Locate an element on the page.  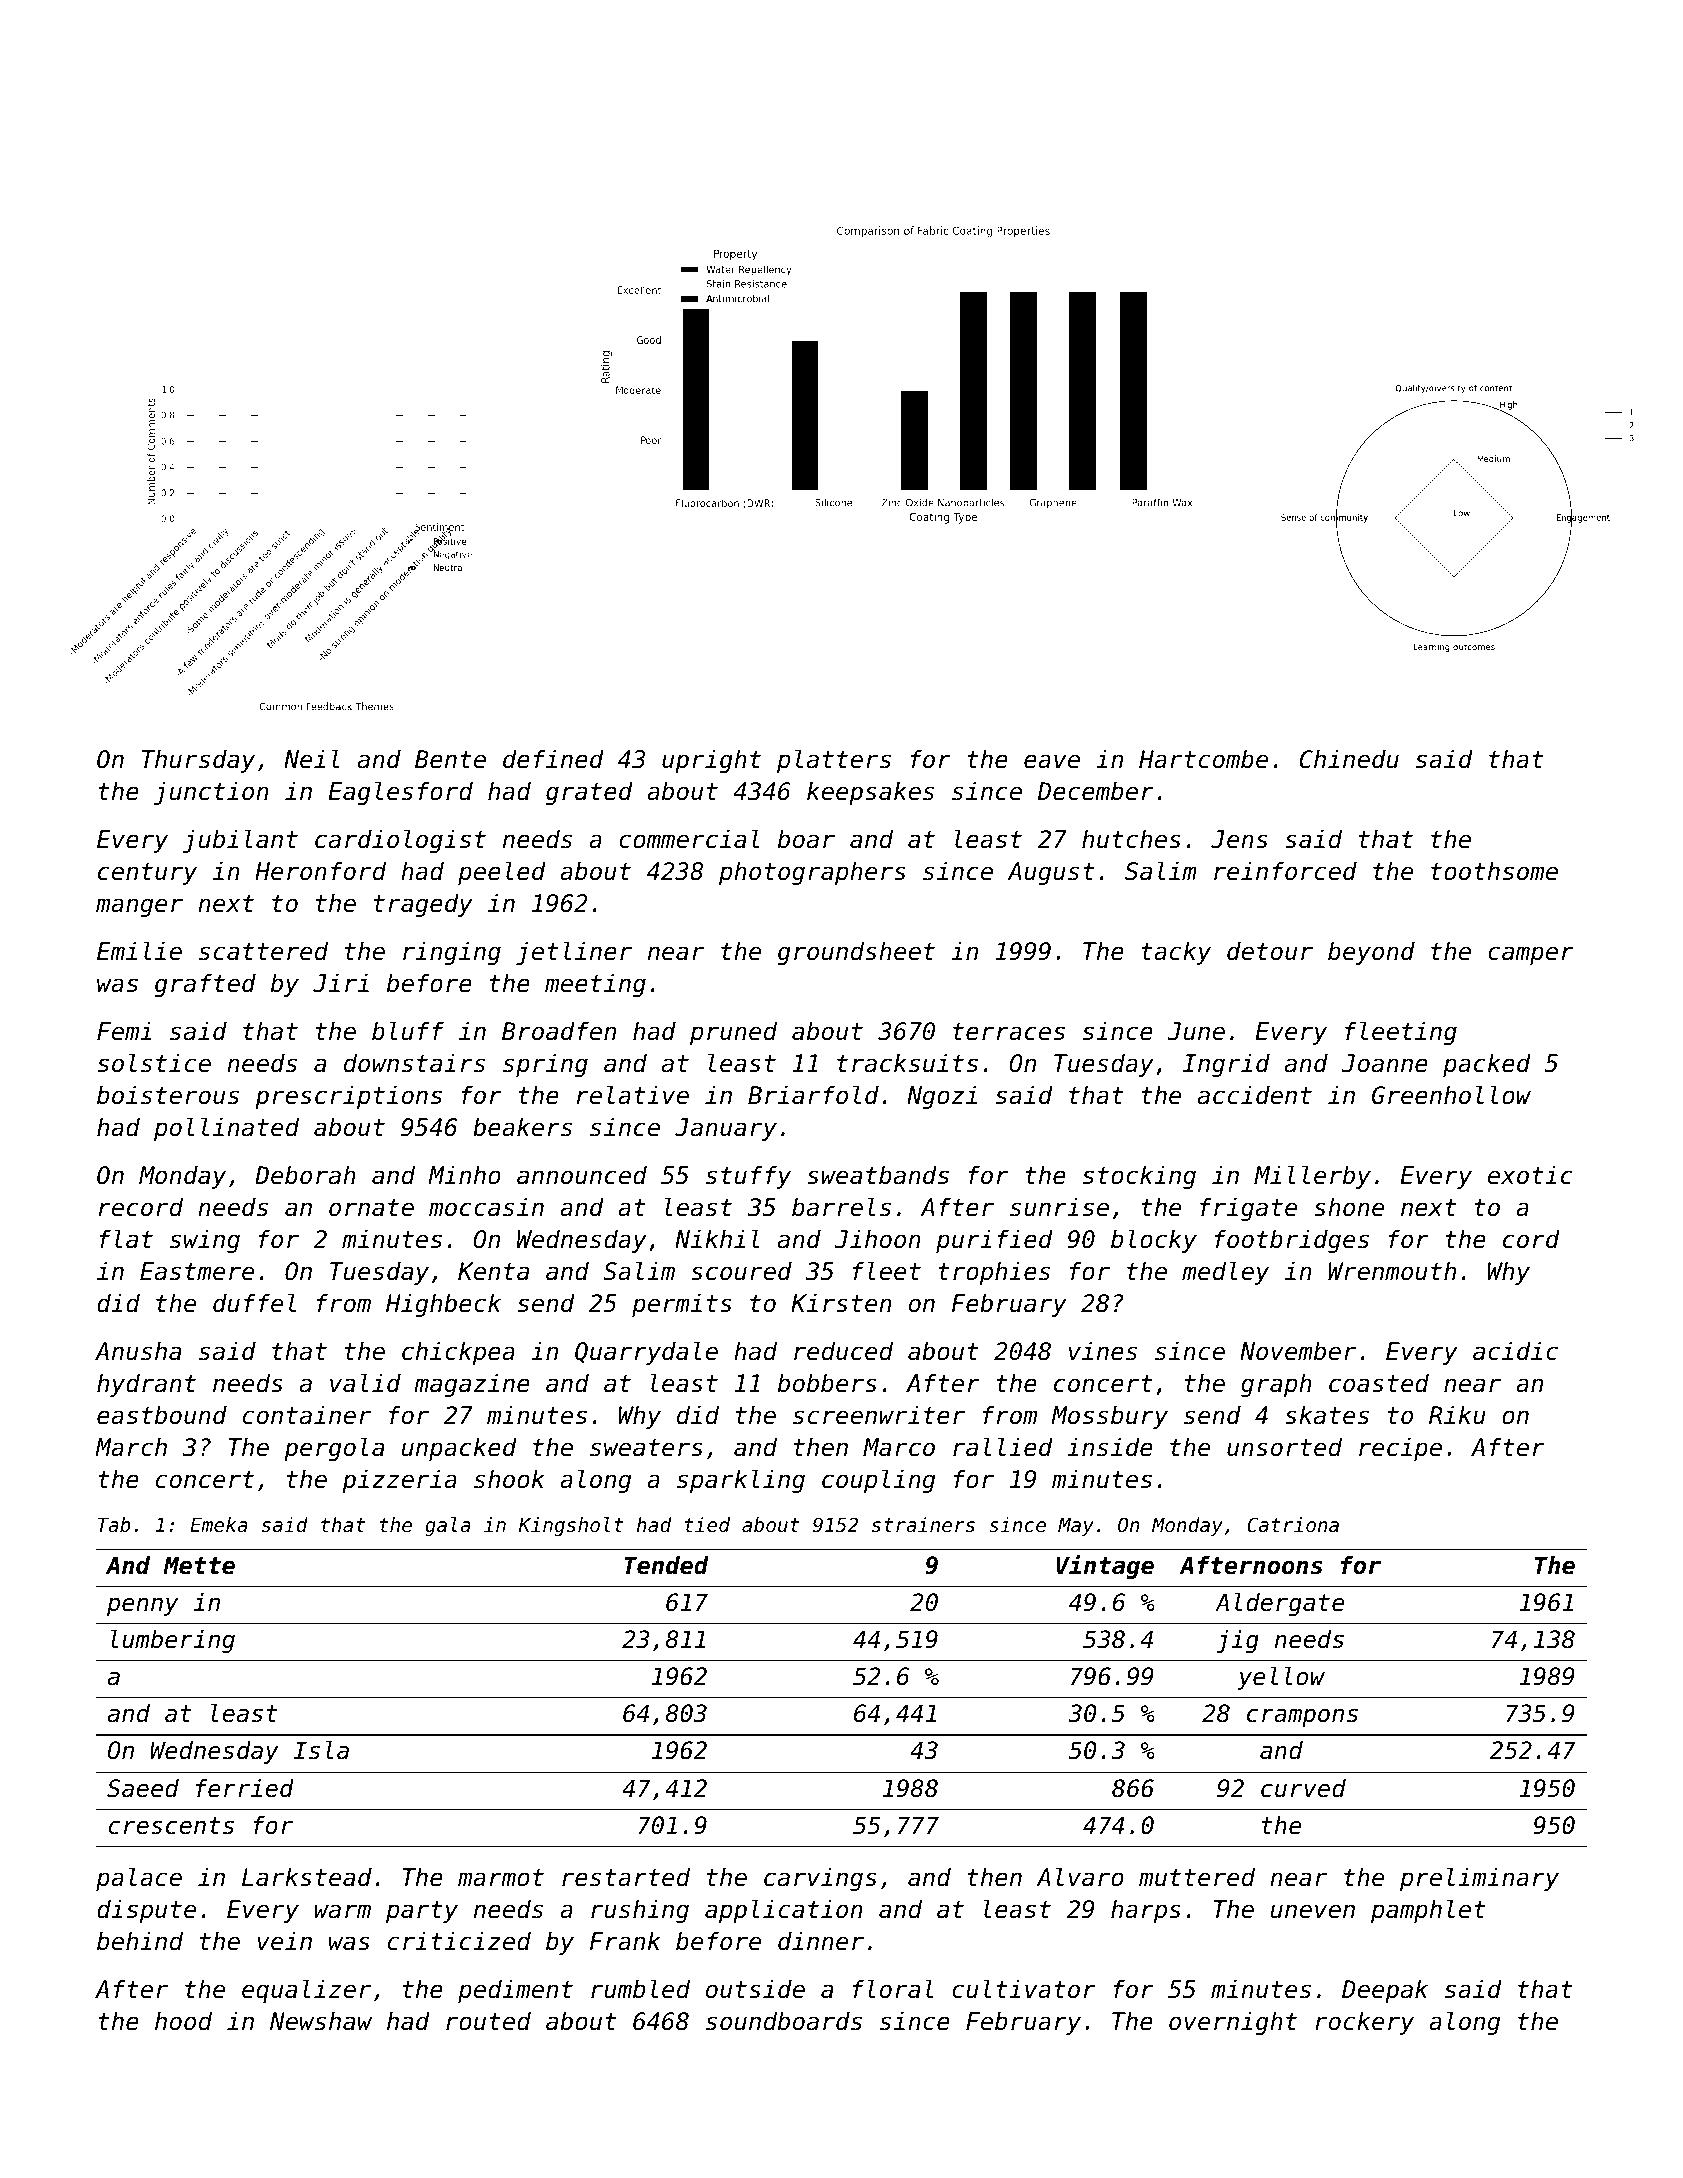
hutches is located at coordinates (1131, 839).
